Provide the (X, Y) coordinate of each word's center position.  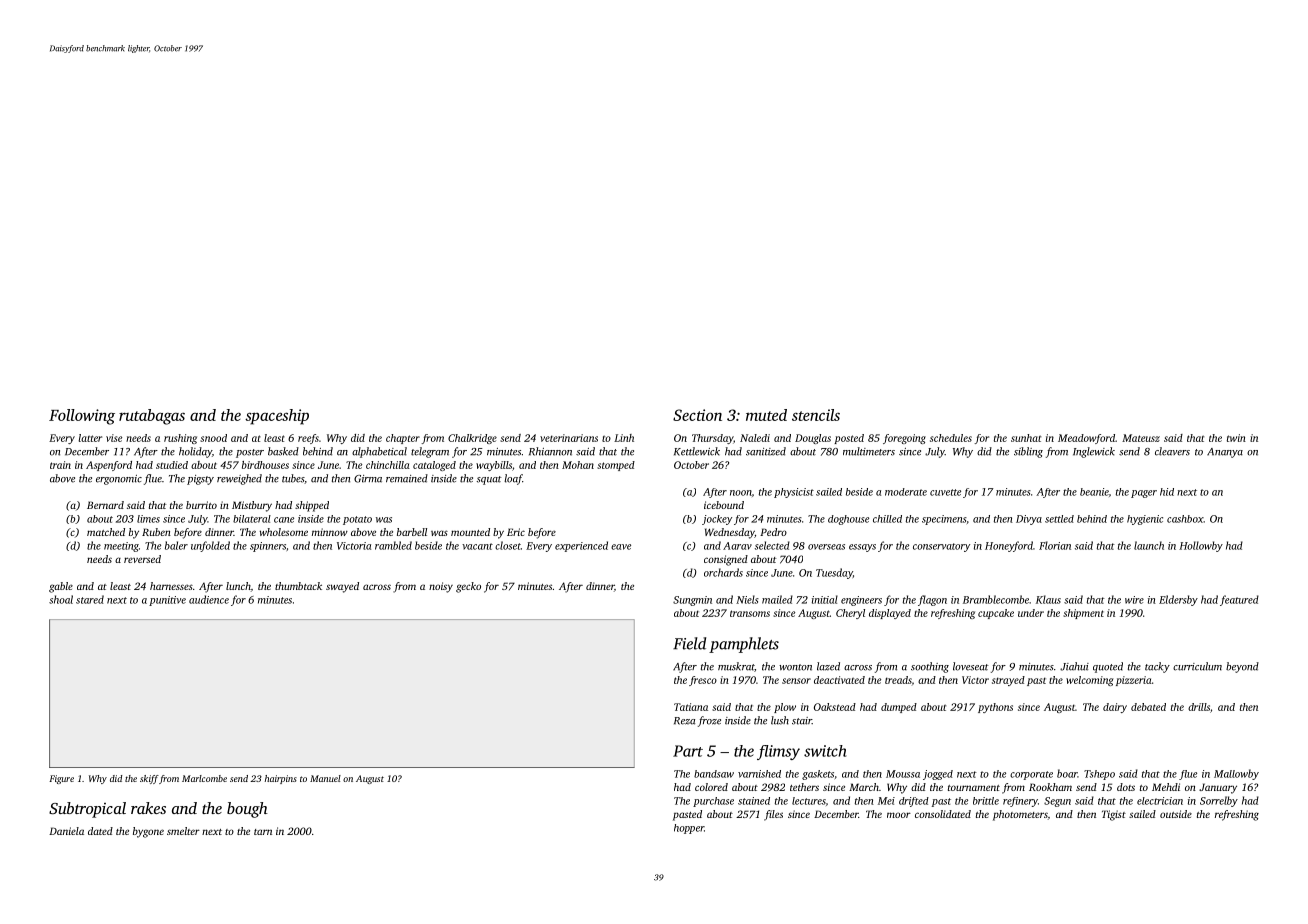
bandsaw (714, 774)
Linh (624, 438)
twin (1236, 438)
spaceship (277, 417)
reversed (142, 559)
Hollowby (1201, 546)
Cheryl (850, 614)
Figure (61, 779)
